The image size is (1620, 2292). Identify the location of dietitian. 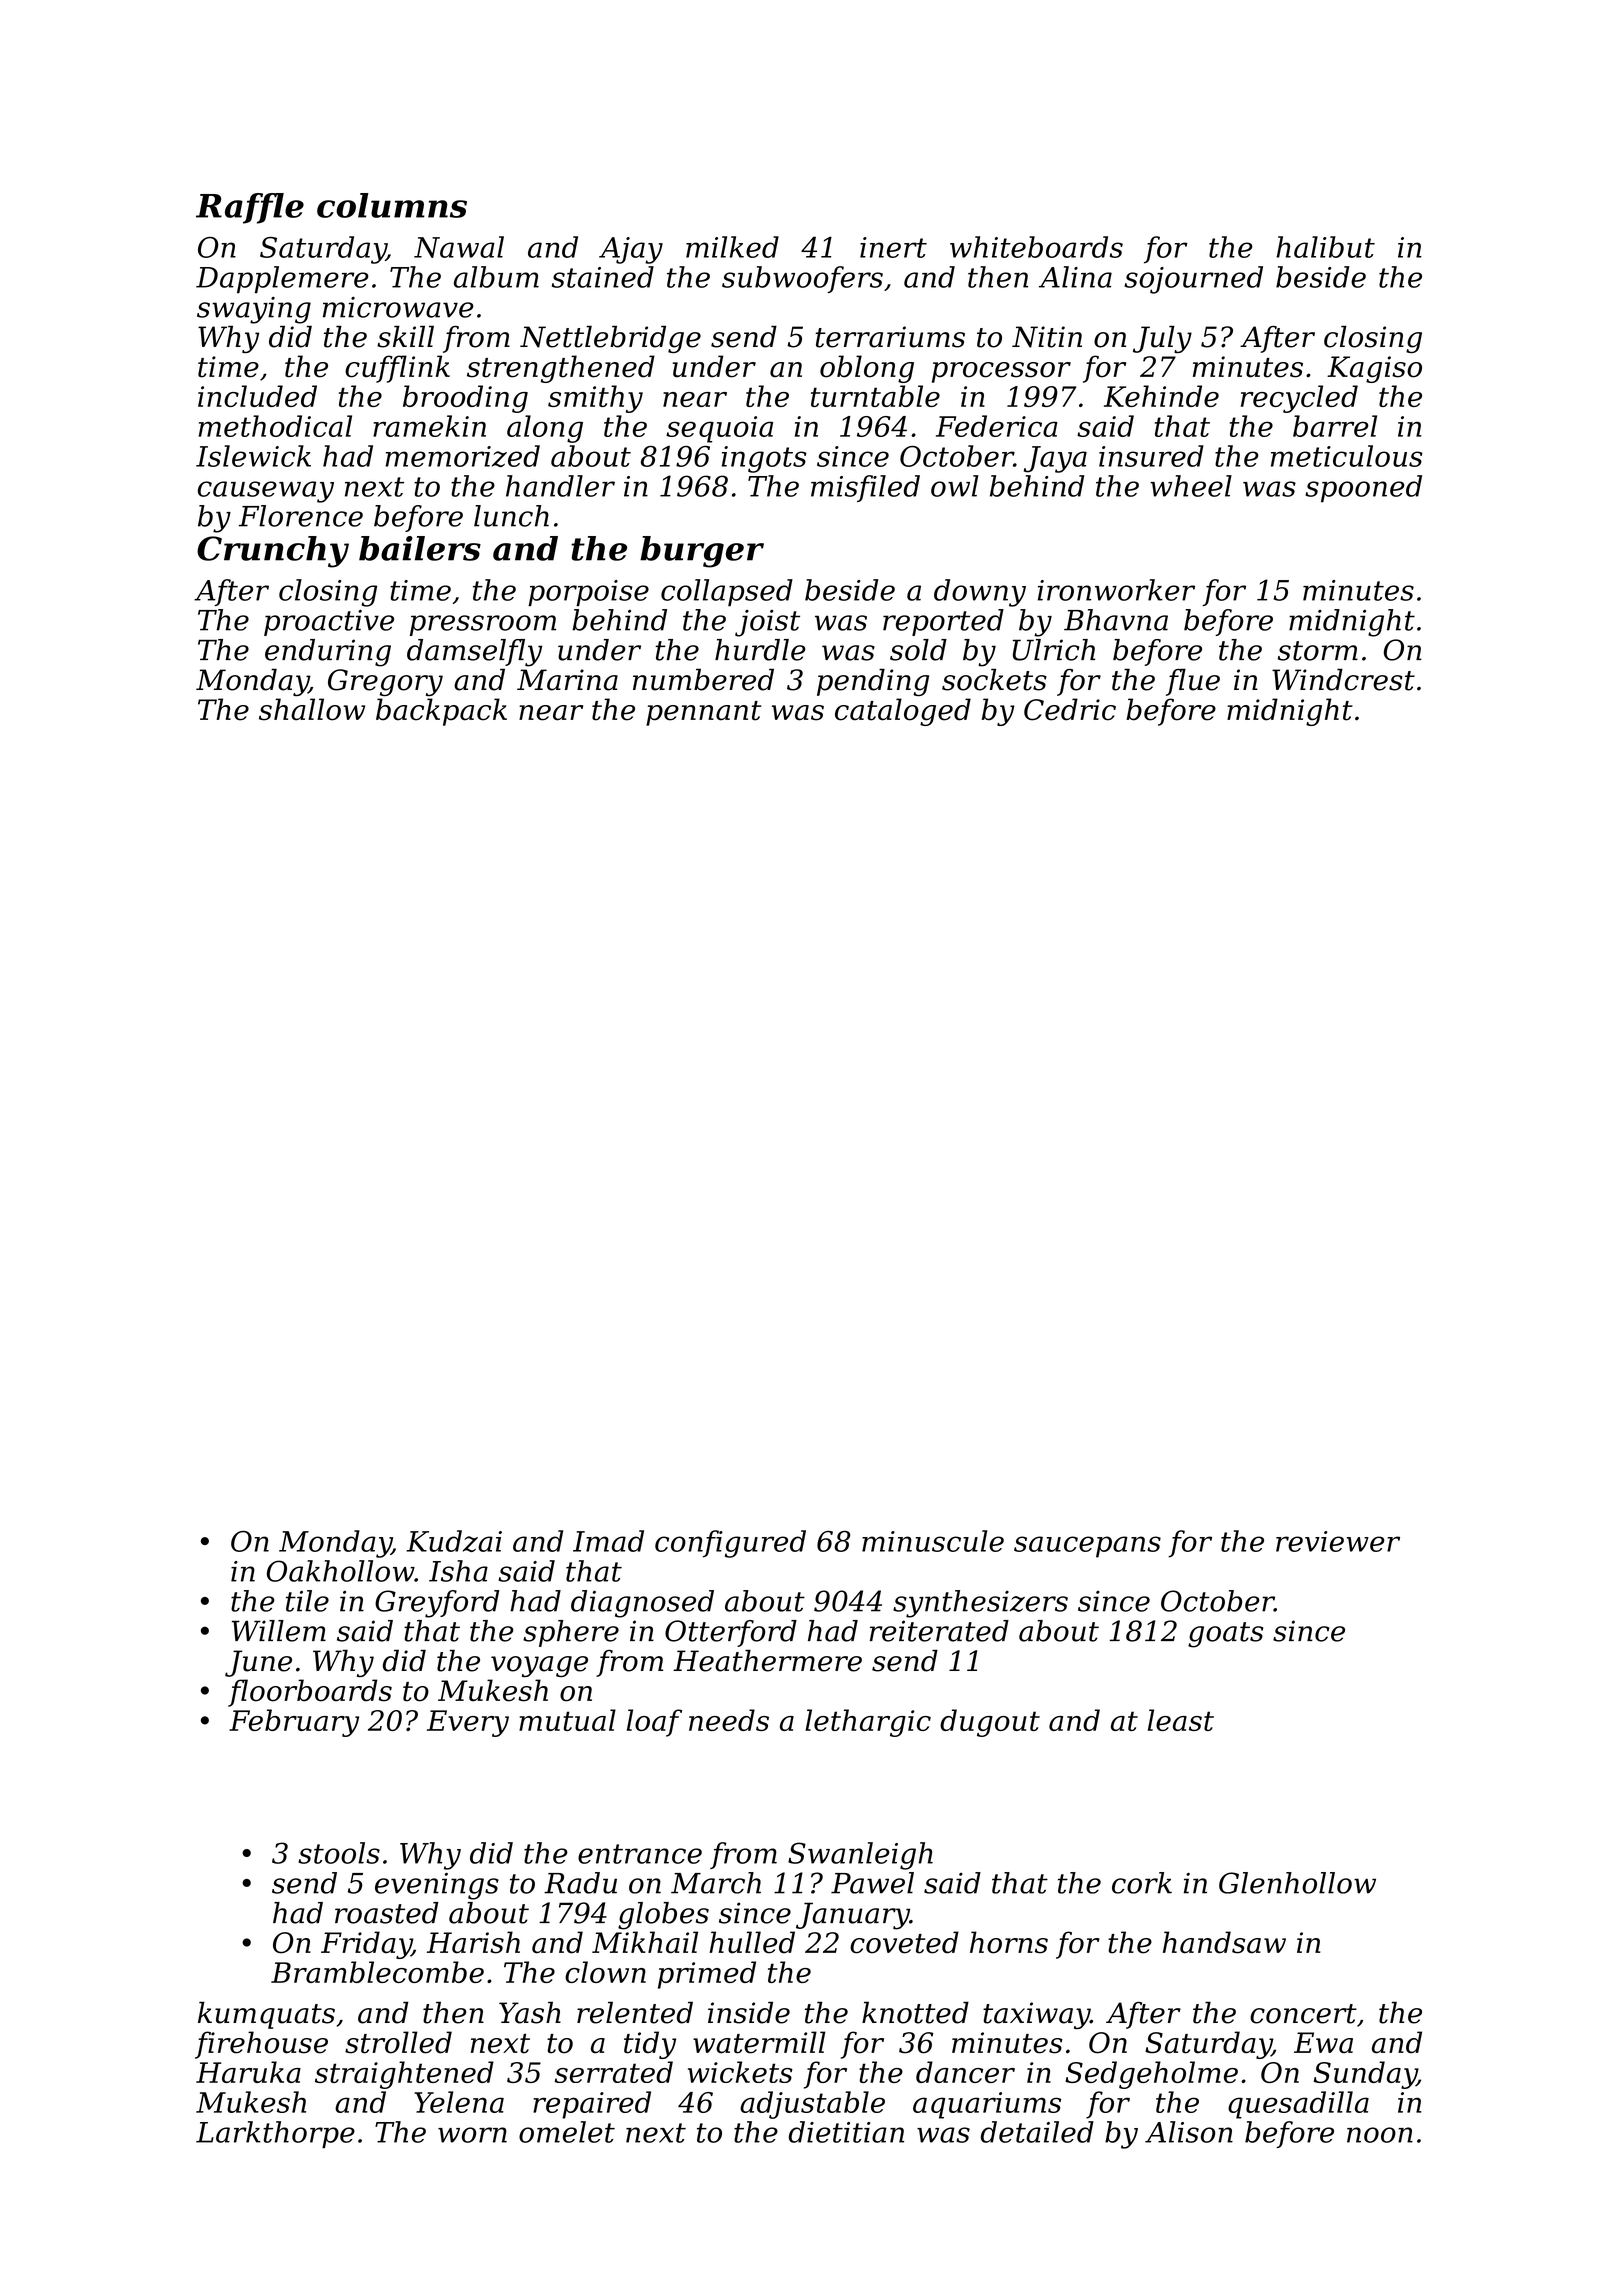
(846, 2132).
